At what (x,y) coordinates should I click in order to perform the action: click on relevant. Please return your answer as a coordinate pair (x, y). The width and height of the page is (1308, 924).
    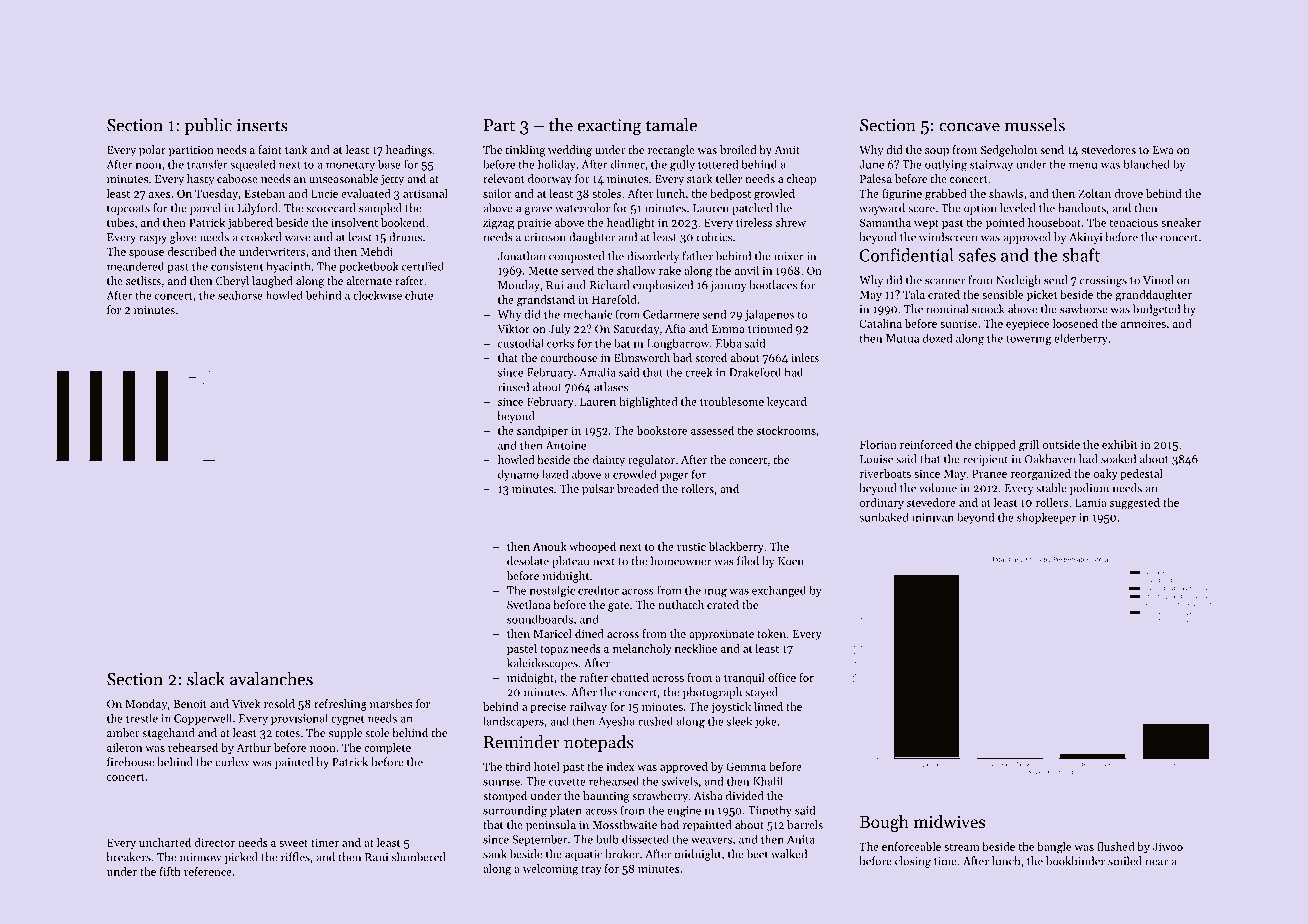
    Looking at the image, I should click on (504, 178).
